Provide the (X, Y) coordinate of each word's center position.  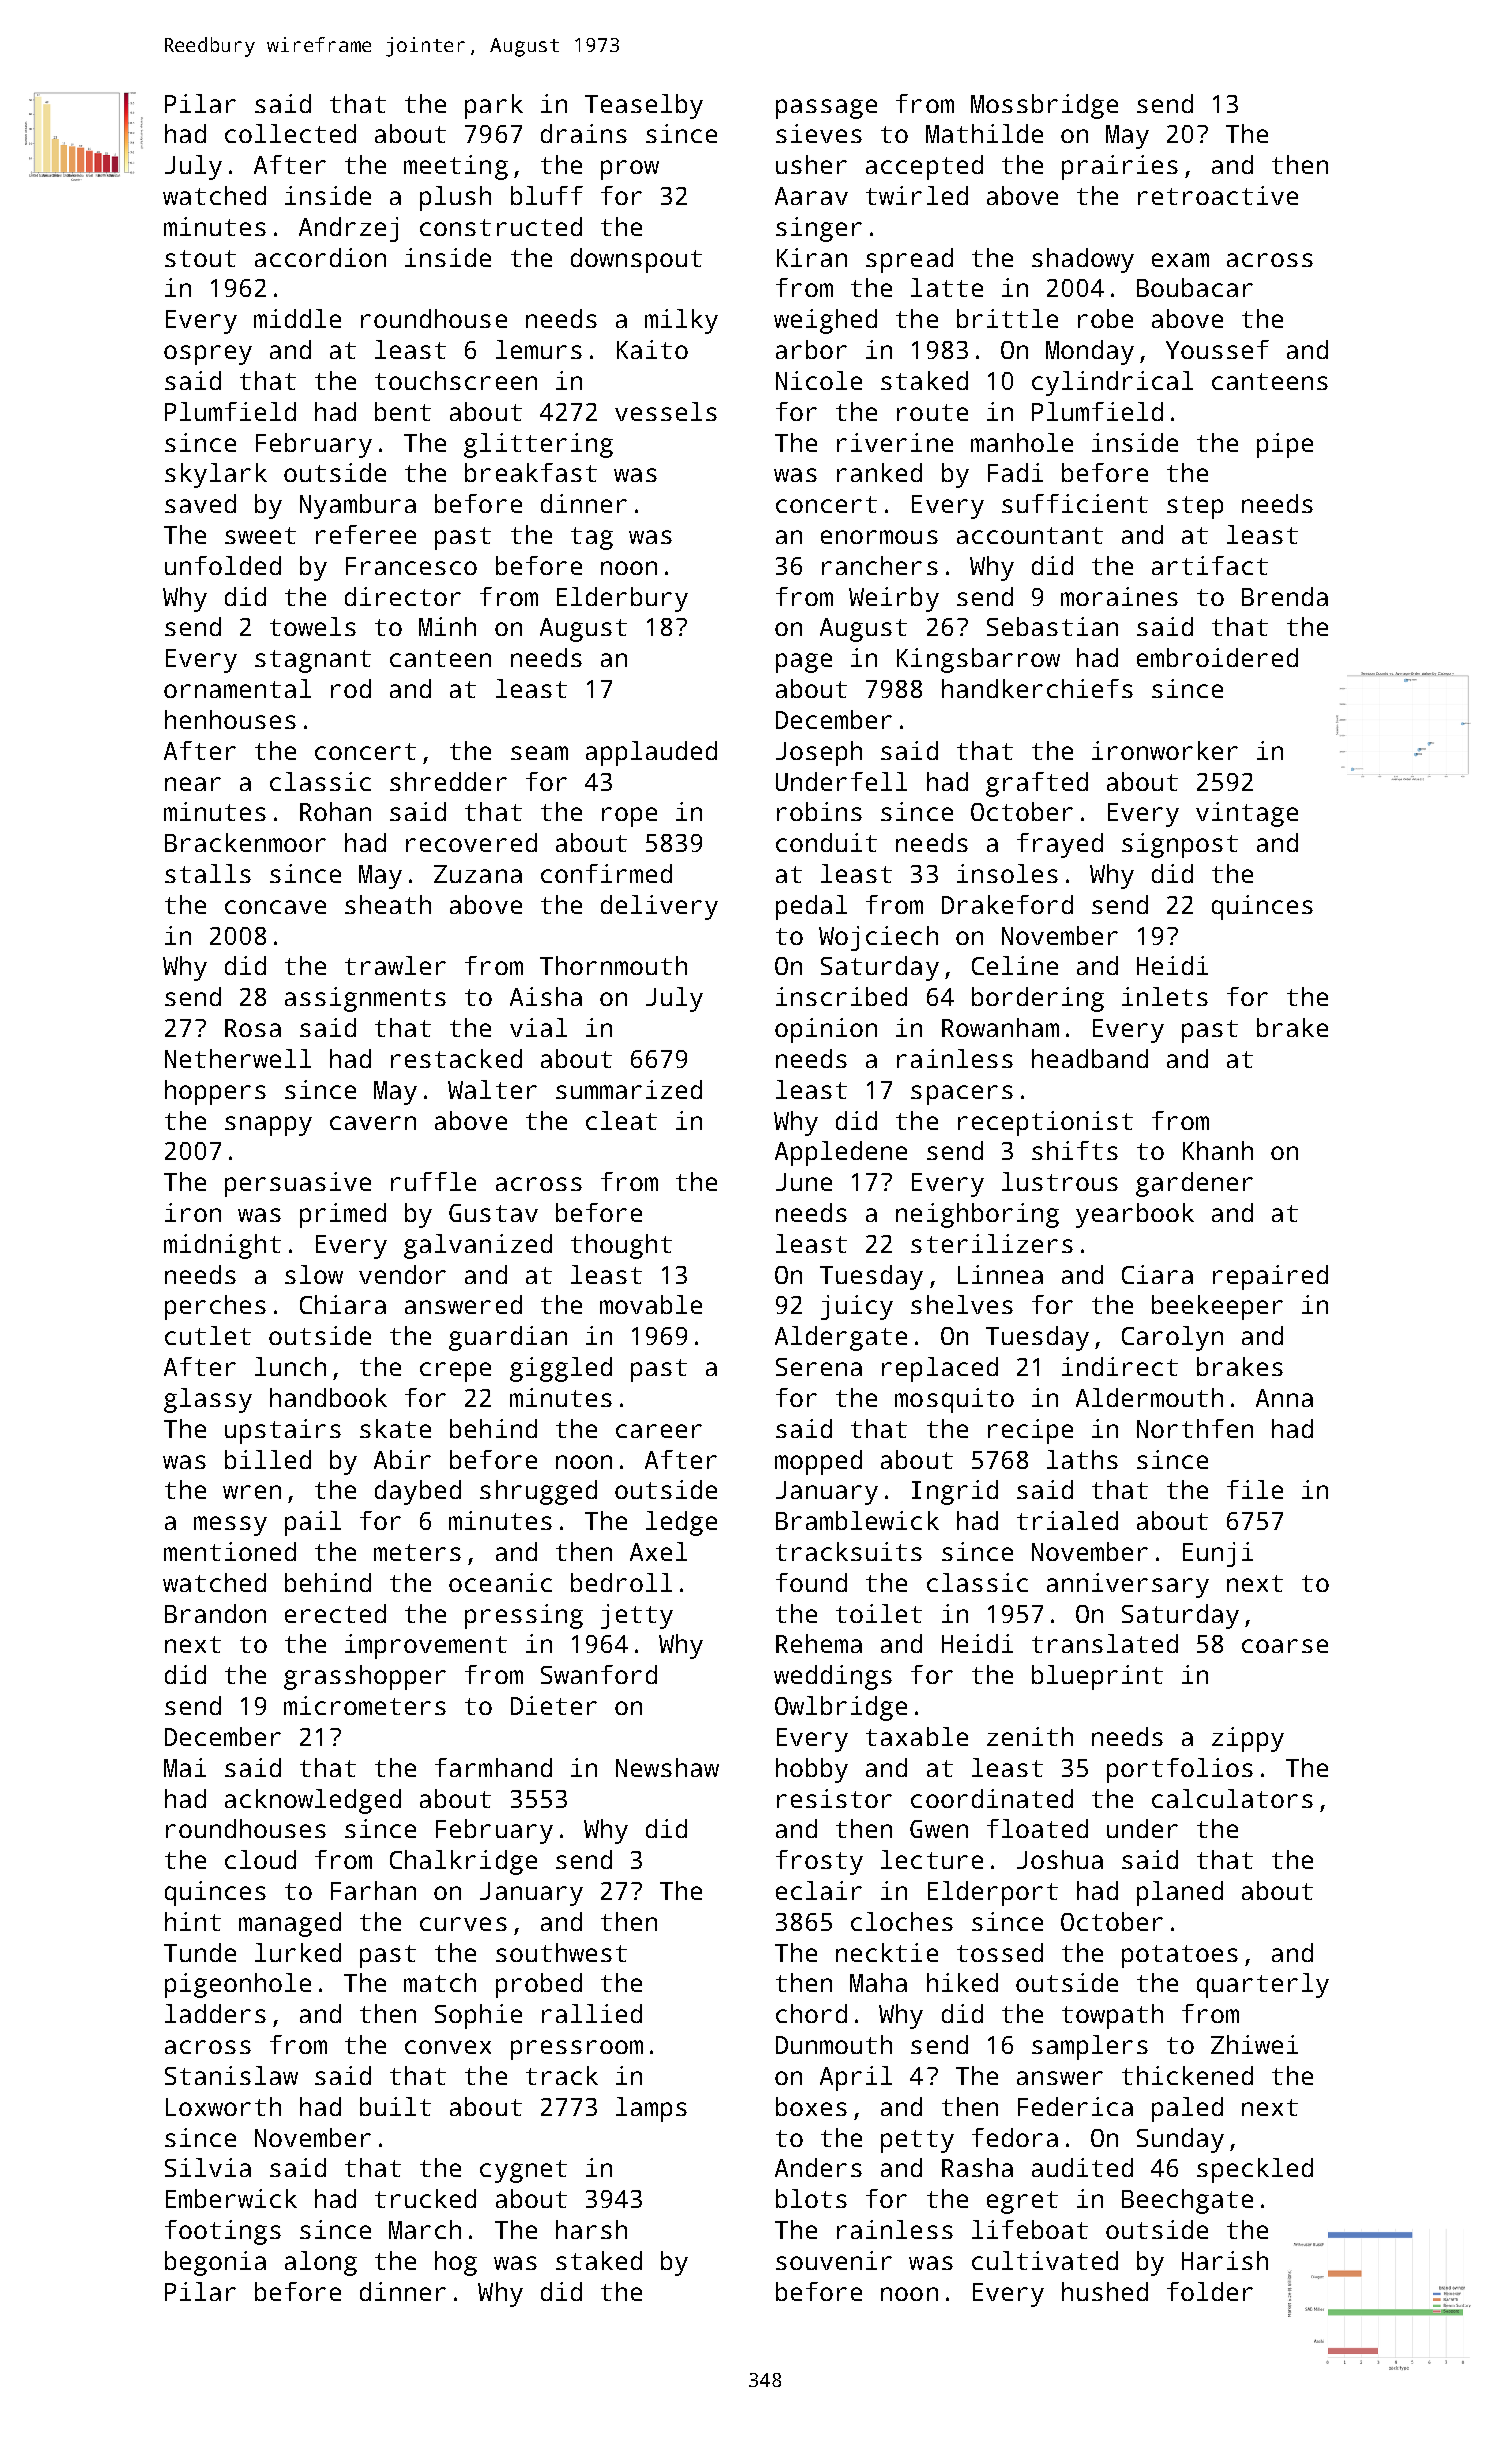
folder (1210, 2291)
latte (947, 287)
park (494, 106)
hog (456, 2263)
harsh (591, 2229)
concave (275, 907)
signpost (1180, 845)
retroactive (1218, 195)
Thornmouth (613, 965)
